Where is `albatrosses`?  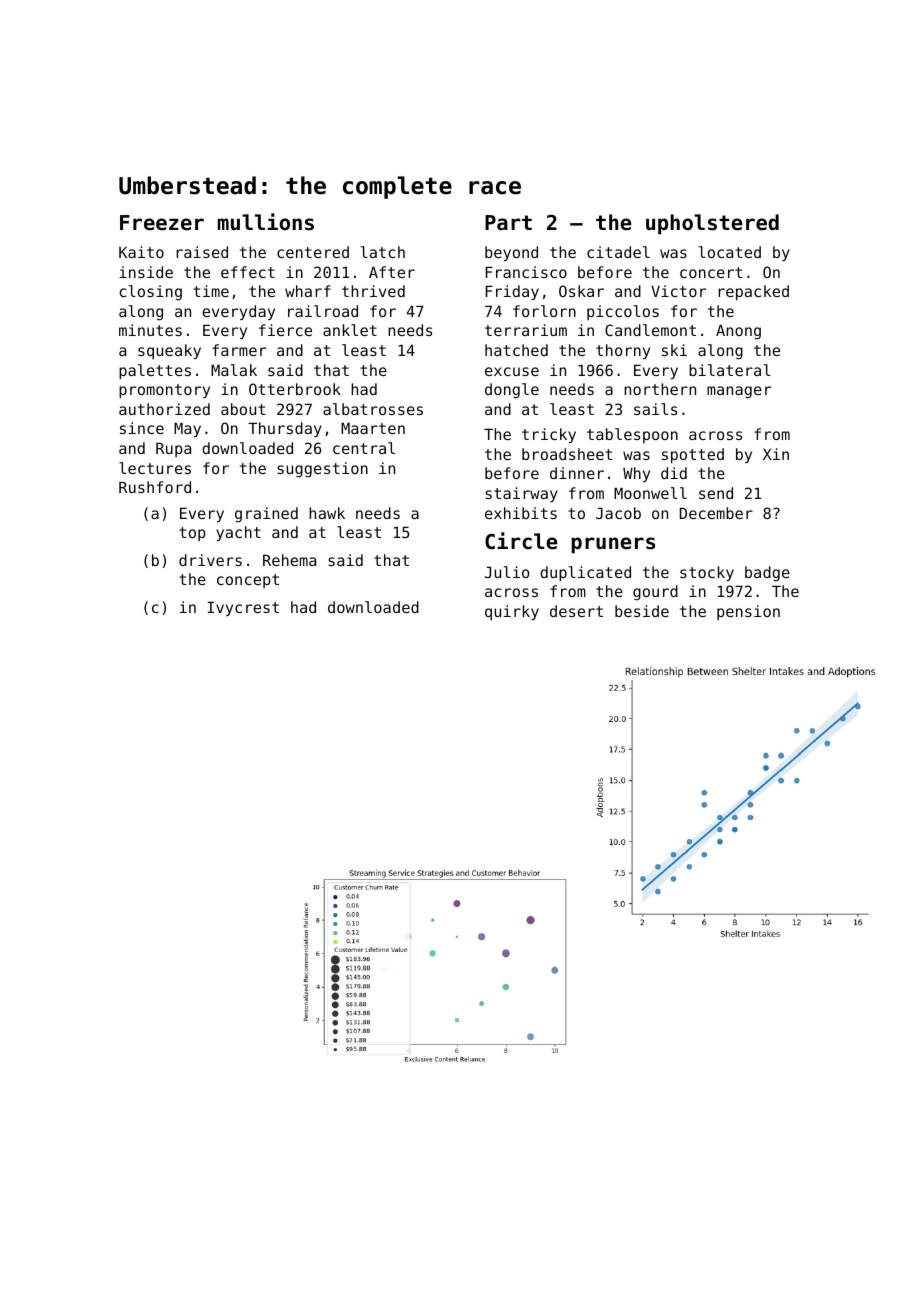 albatrosses is located at coordinates (373, 409).
